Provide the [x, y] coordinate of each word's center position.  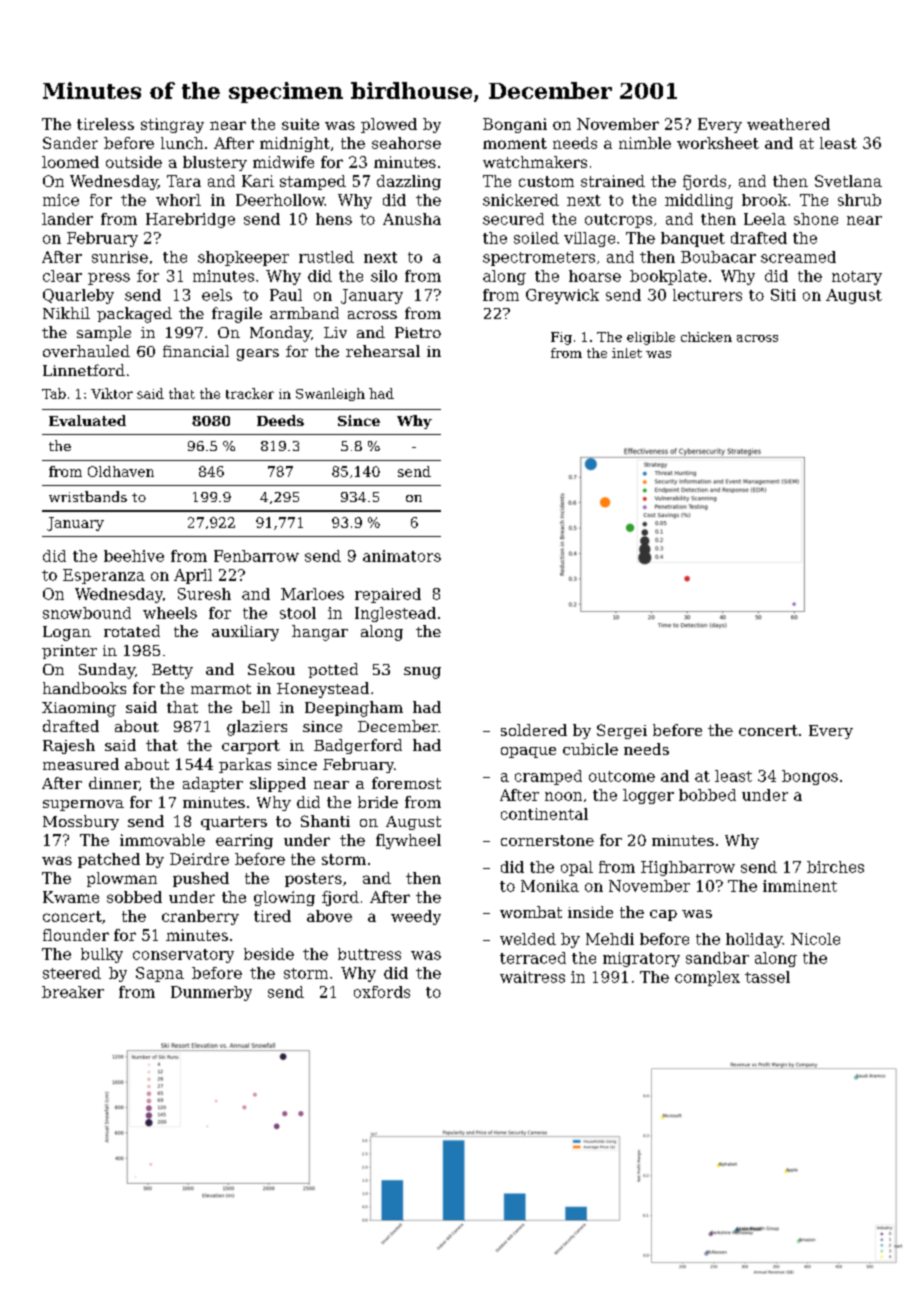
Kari [258, 181]
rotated [132, 631]
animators [402, 556]
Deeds [280, 420]
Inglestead [395, 614]
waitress [532, 977]
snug [422, 673]
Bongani [515, 125]
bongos [810, 777]
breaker [73, 992]
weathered [788, 124]
